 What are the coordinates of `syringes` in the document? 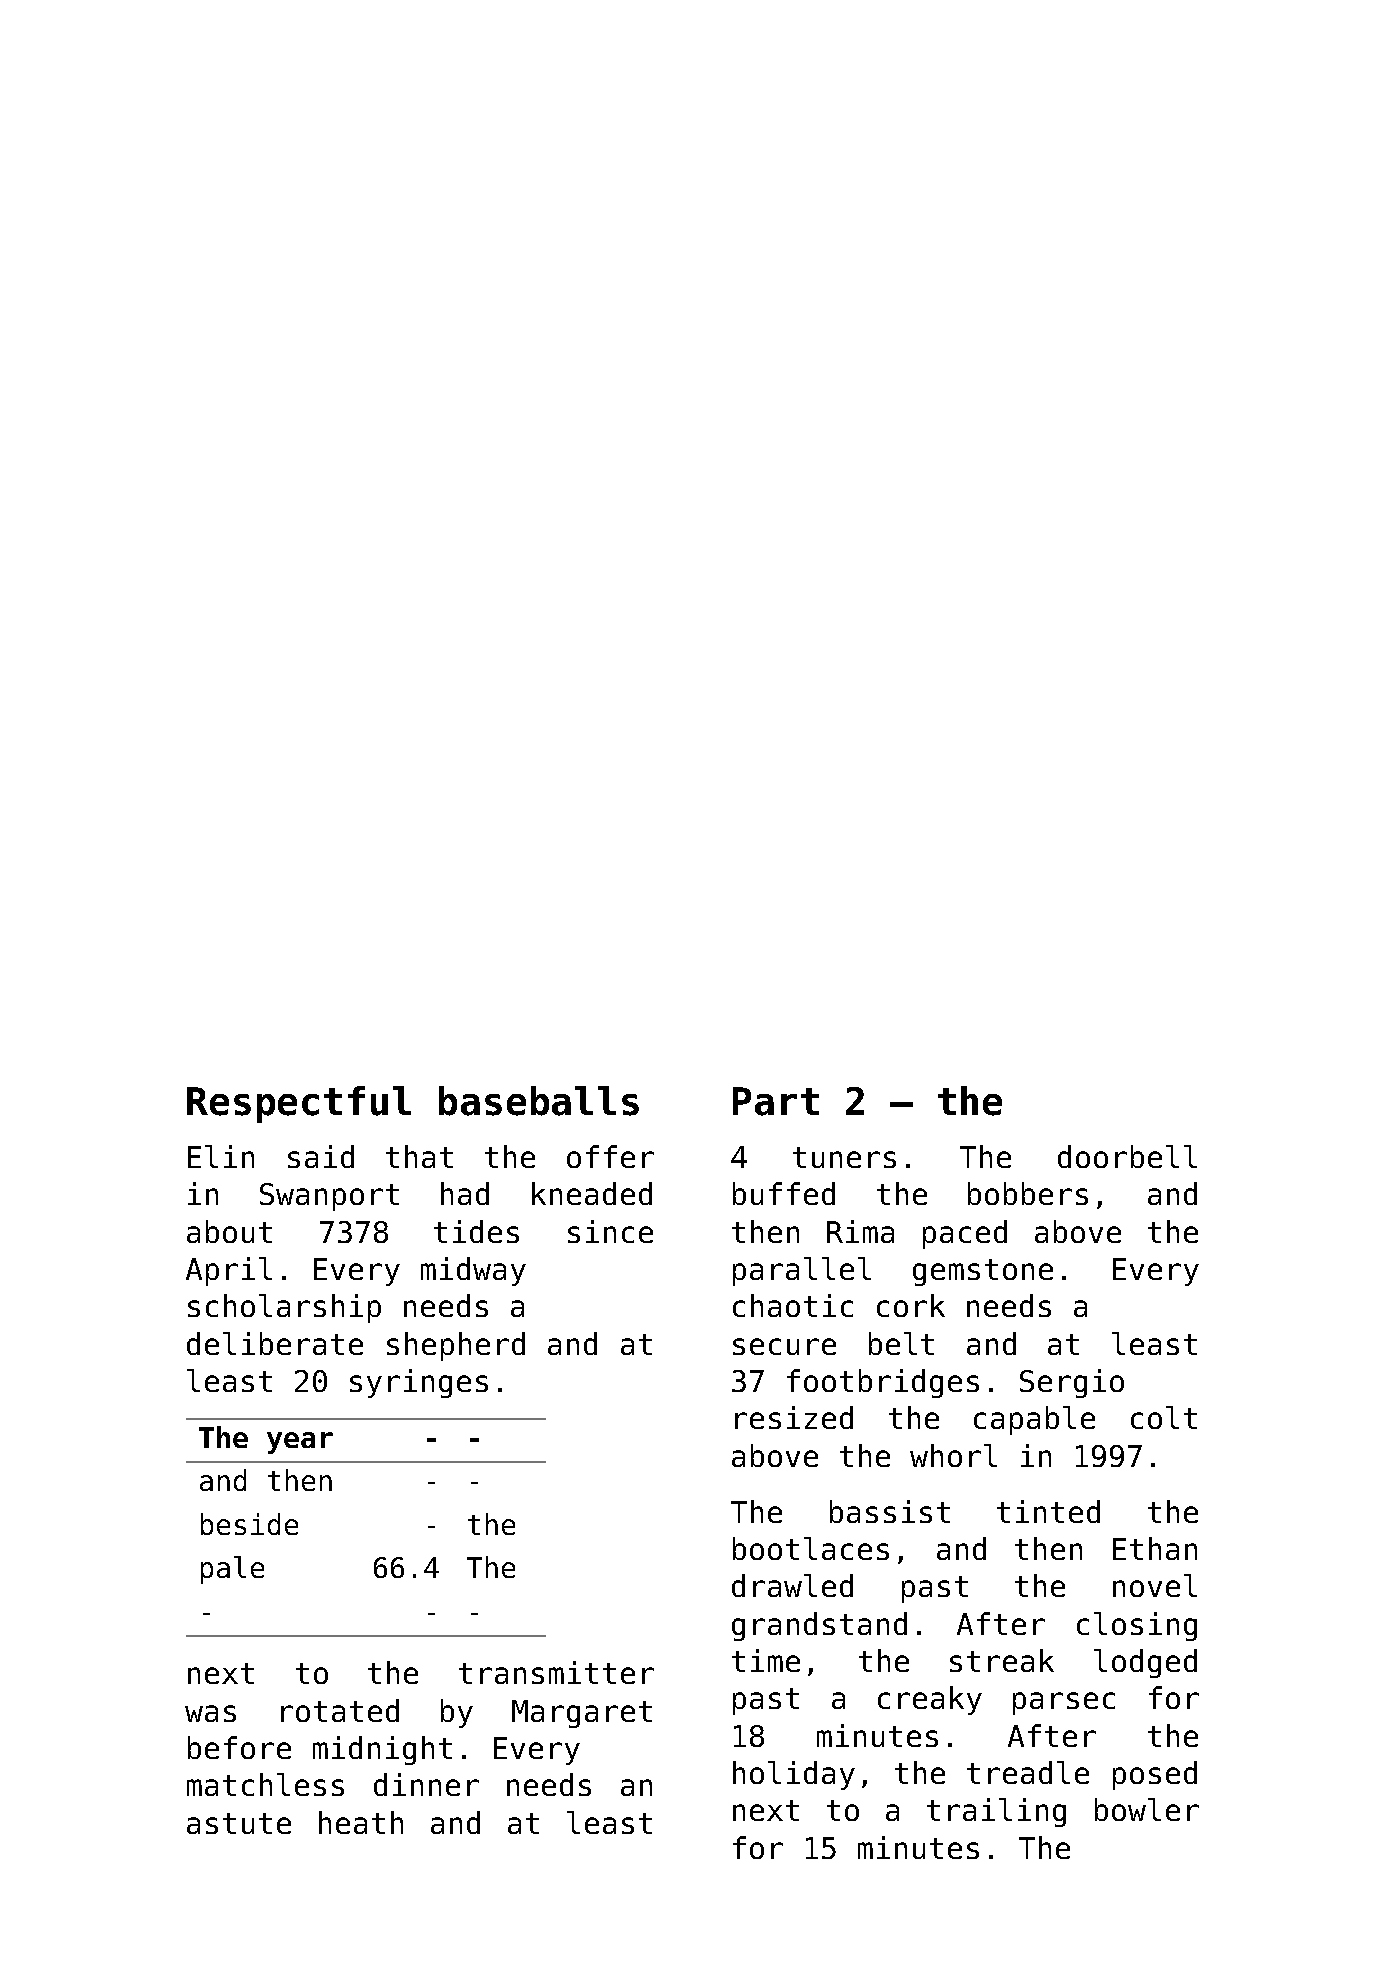 It's located at (419, 1383).
